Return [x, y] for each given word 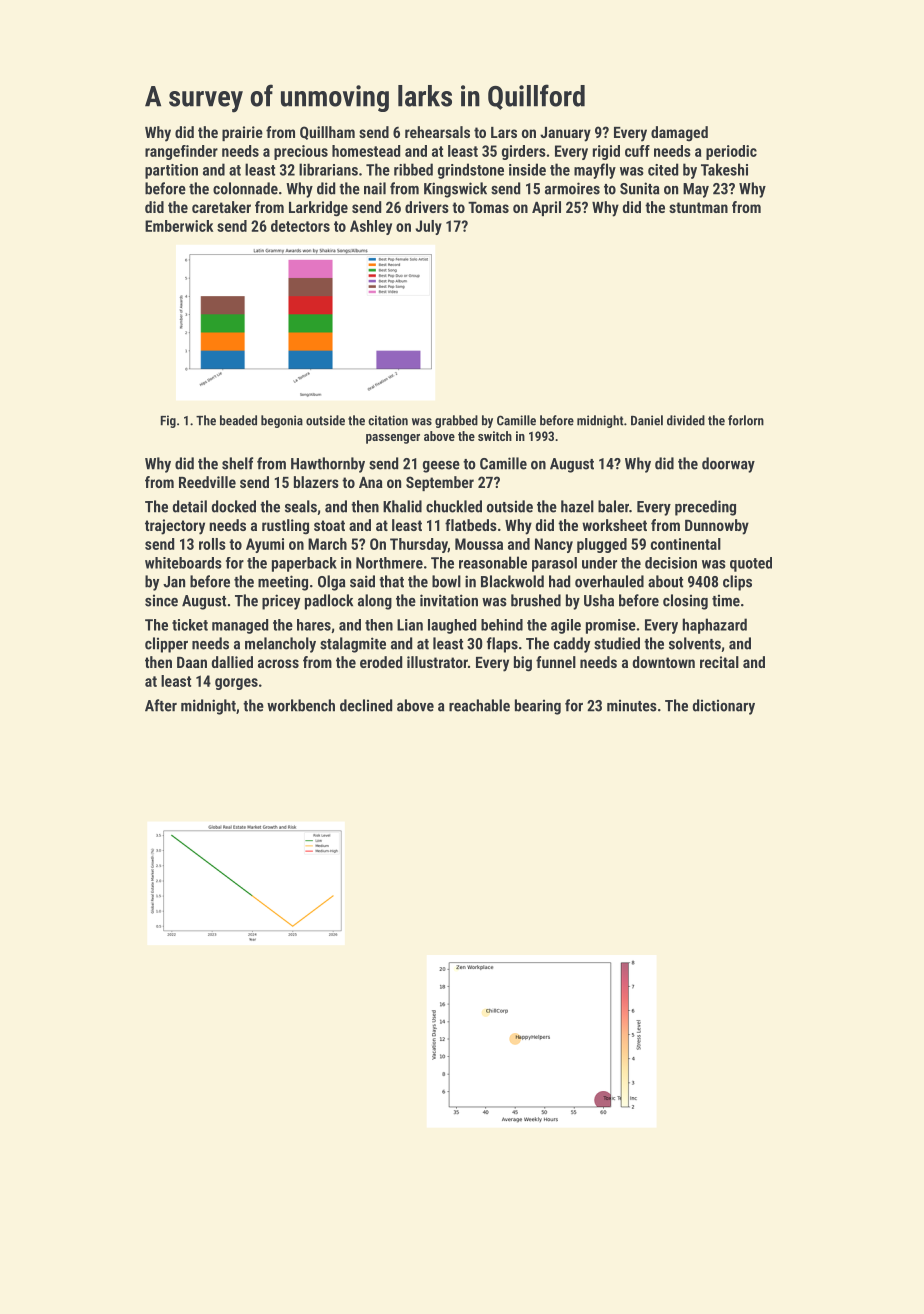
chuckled [454, 506]
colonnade [245, 188]
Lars [504, 132]
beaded [238, 420]
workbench [301, 705]
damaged [679, 133]
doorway [728, 465]
